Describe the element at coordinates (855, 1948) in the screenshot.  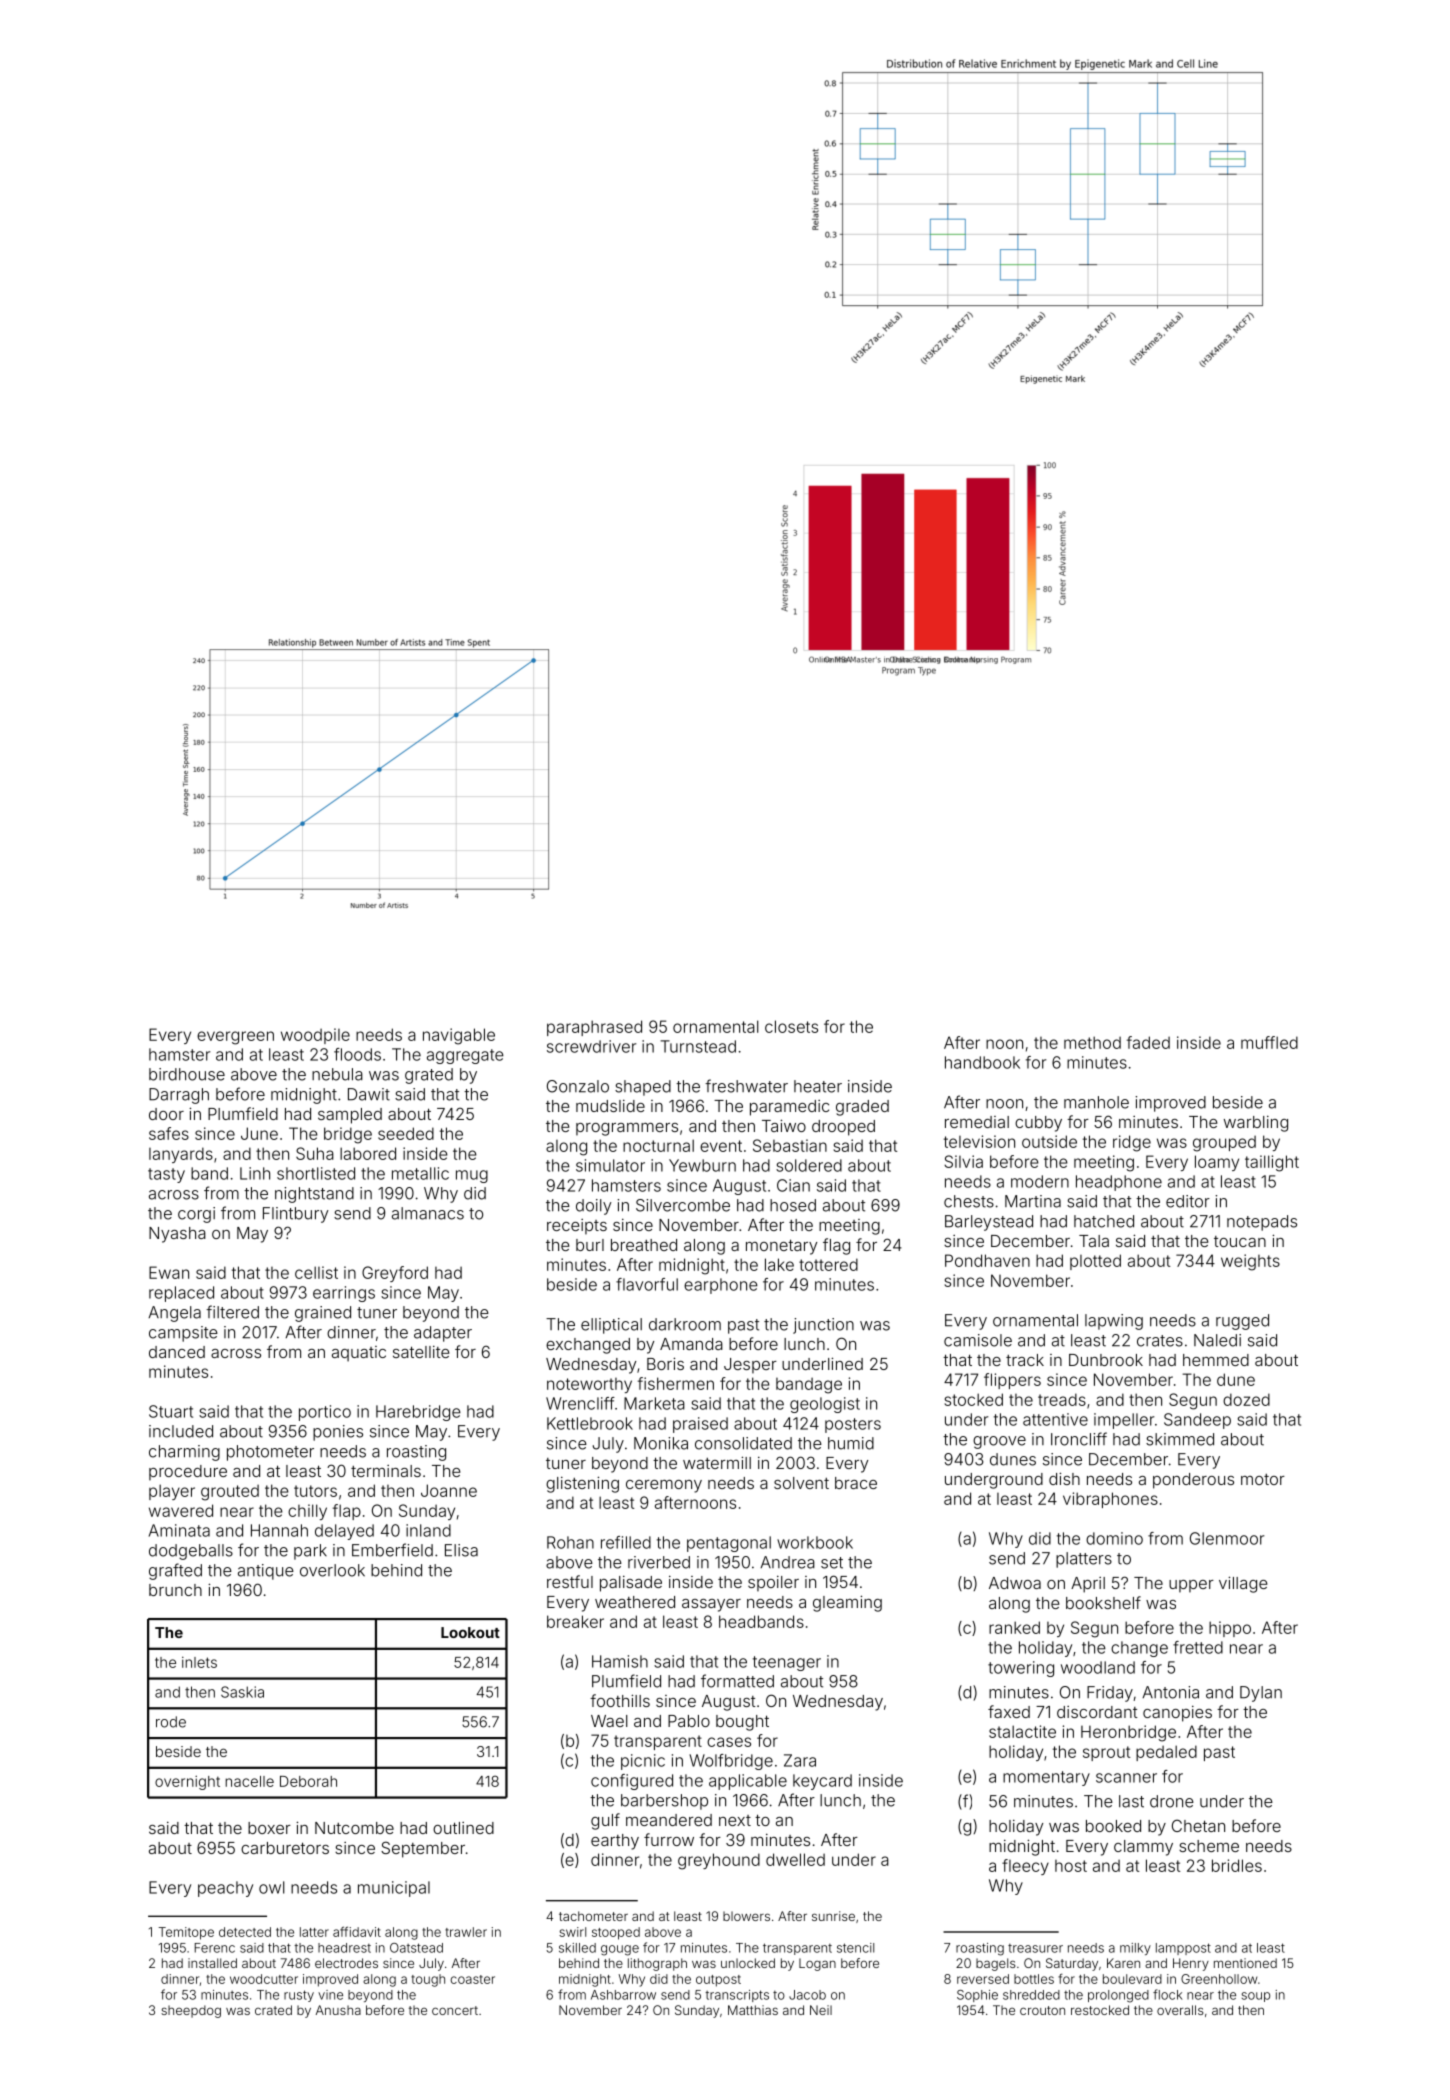
I see `stencil` at that location.
